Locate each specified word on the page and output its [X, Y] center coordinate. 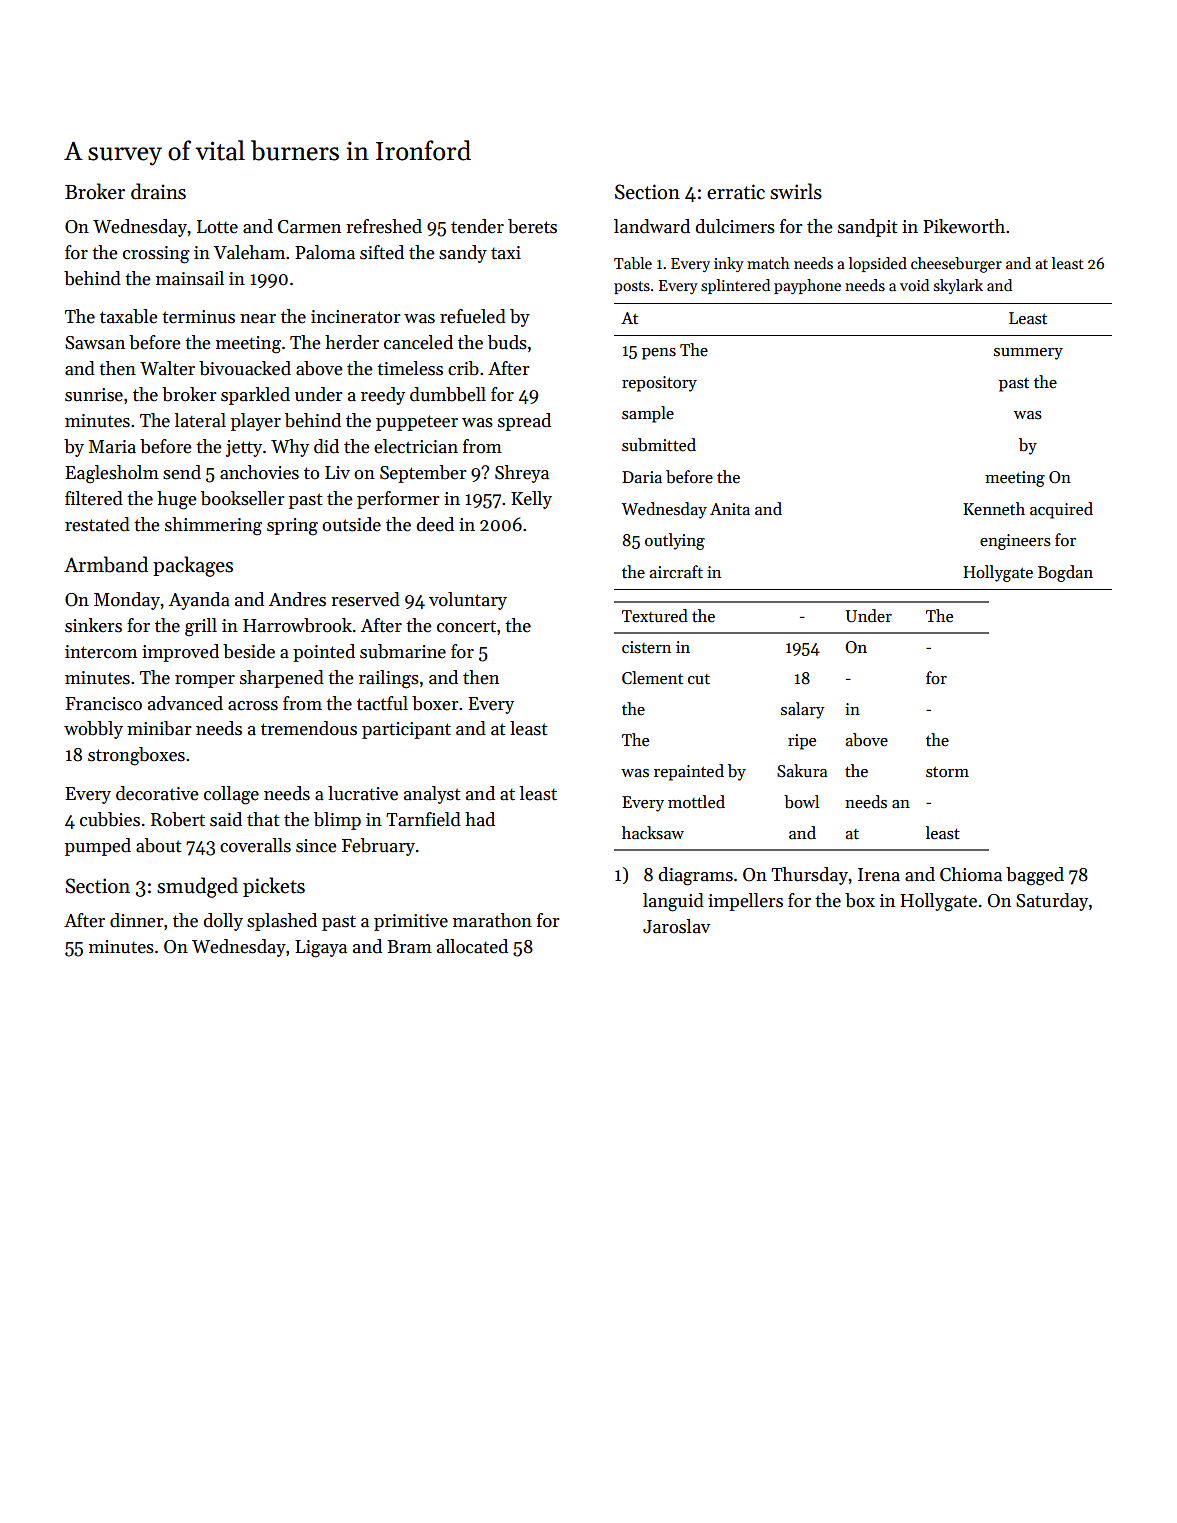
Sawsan [95, 343]
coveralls [255, 845]
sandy [463, 254]
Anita [730, 509]
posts [632, 287]
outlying [675, 541]
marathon [492, 920]
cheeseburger [956, 265]
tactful [382, 703]
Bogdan [1065, 573]
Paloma [325, 252]
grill [201, 627]
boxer [435, 703]
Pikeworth [964, 226]
